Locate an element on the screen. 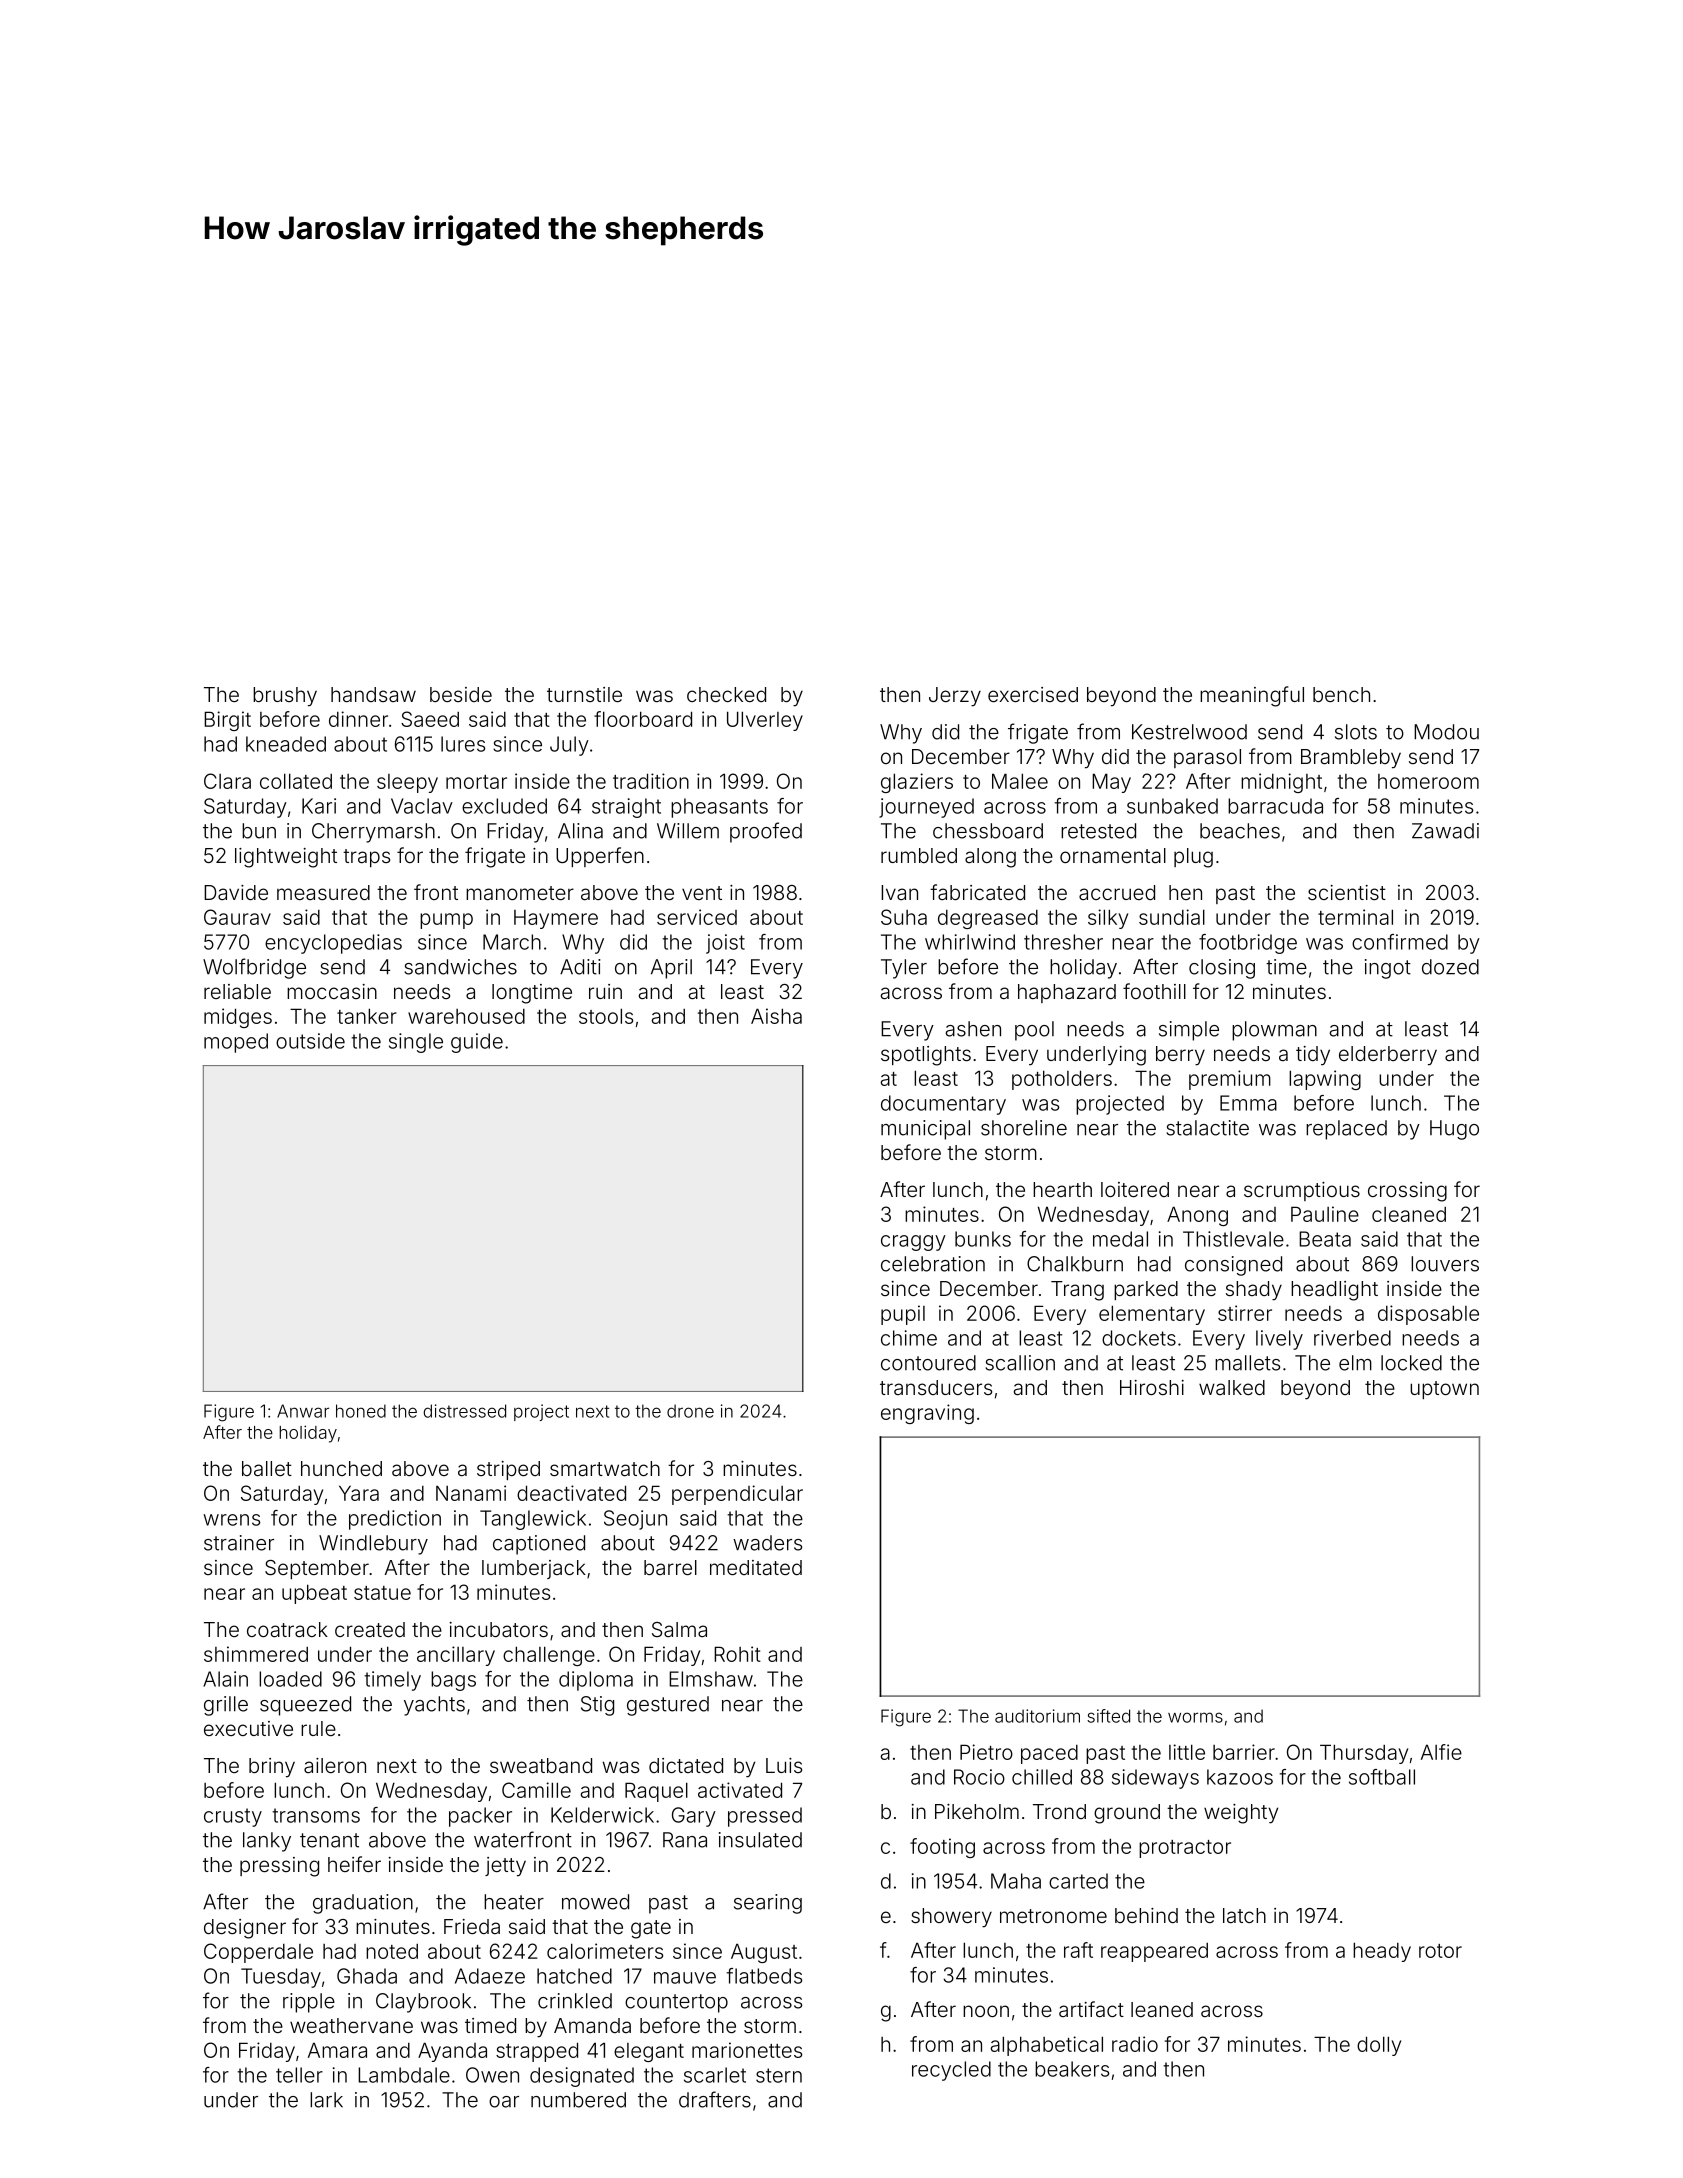 This screenshot has height=2178, width=1683. municipal is located at coordinates (925, 1130).
